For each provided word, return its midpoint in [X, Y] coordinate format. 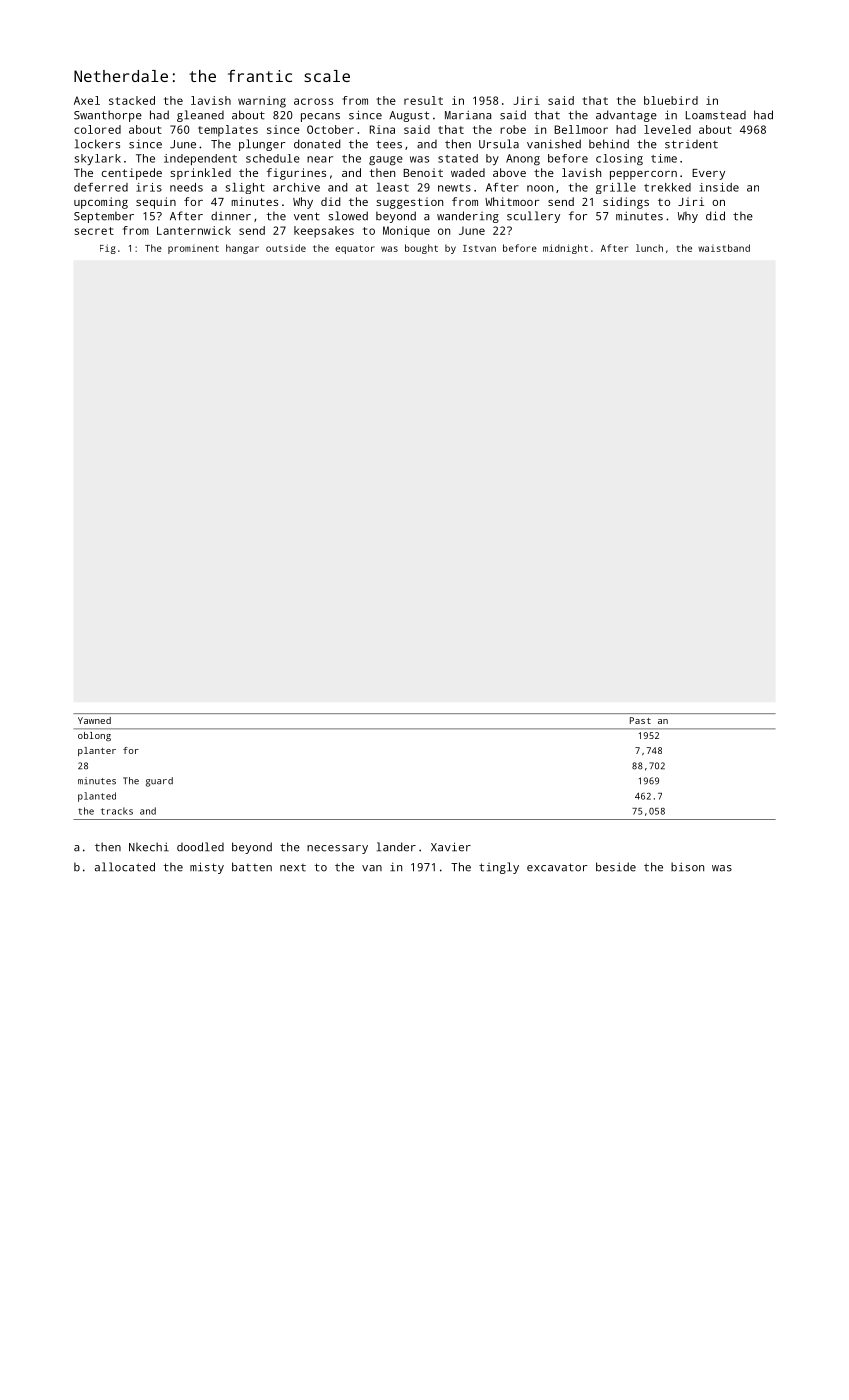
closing [619, 159]
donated [317, 144]
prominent [193, 249]
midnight [565, 249]
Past [640, 720]
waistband [724, 248]
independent [200, 159]
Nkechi [149, 847]
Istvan [479, 248]
